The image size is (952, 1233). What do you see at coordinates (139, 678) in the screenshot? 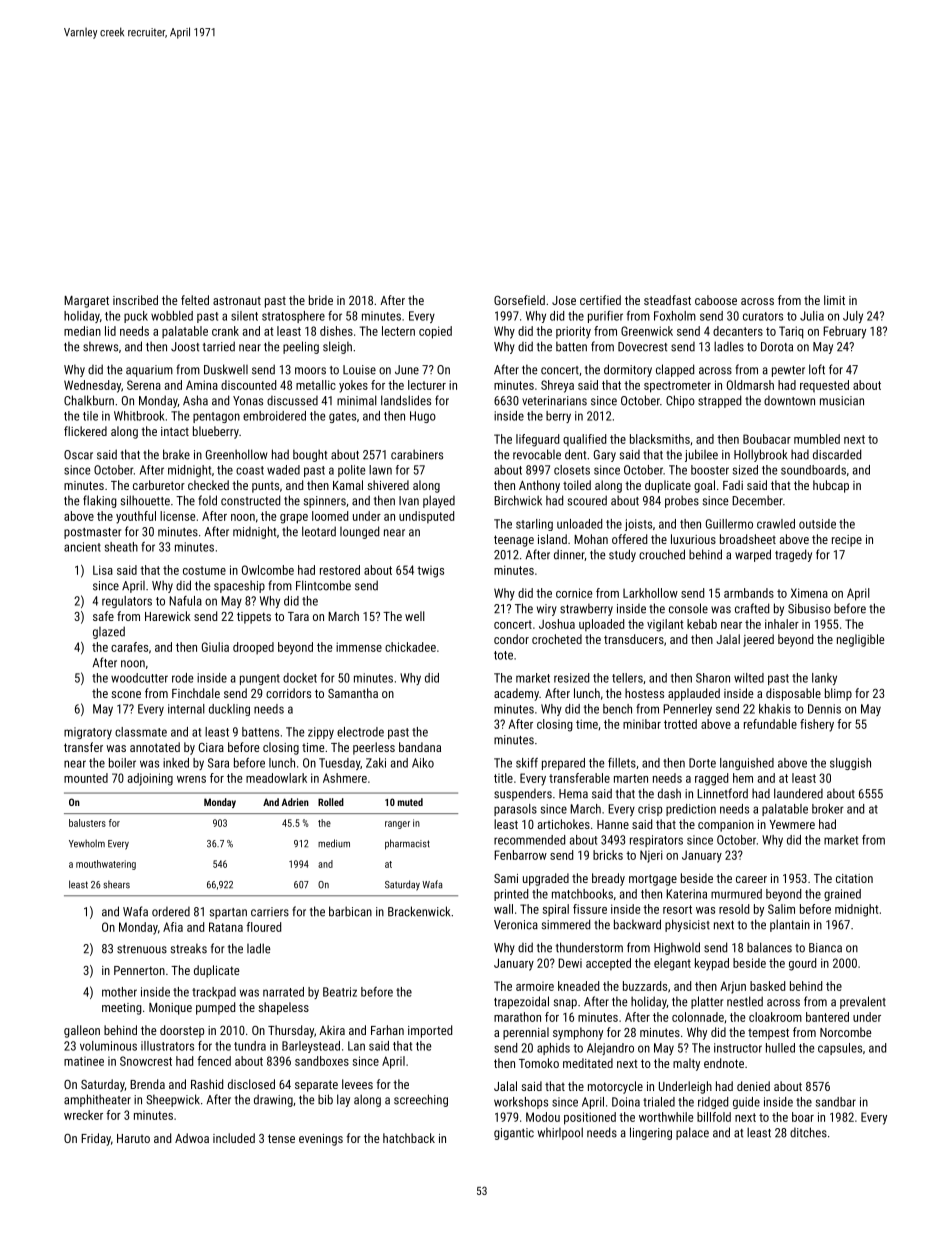
I see `woodcutter` at bounding box center [139, 678].
